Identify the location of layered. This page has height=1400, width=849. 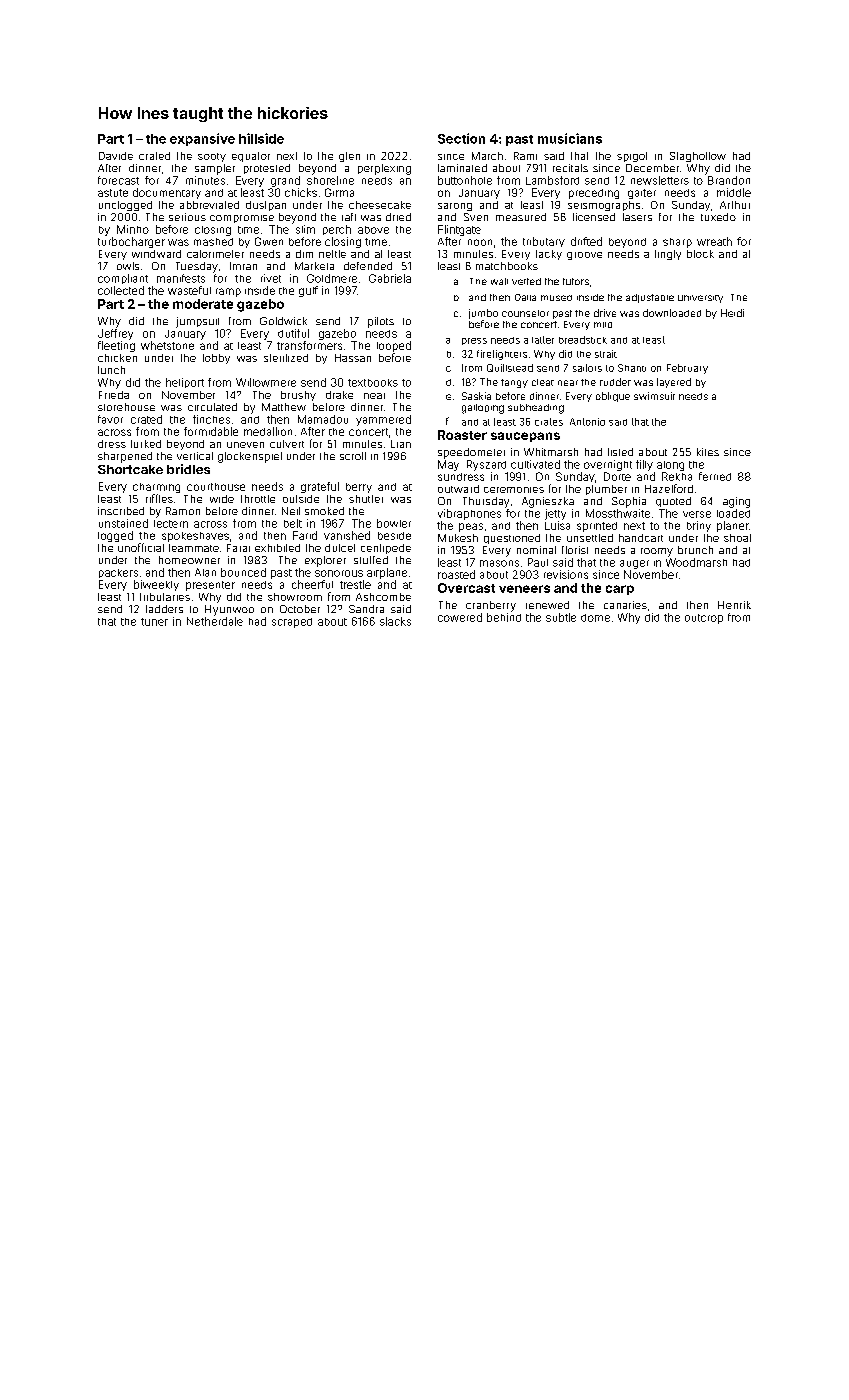
(674, 383).
